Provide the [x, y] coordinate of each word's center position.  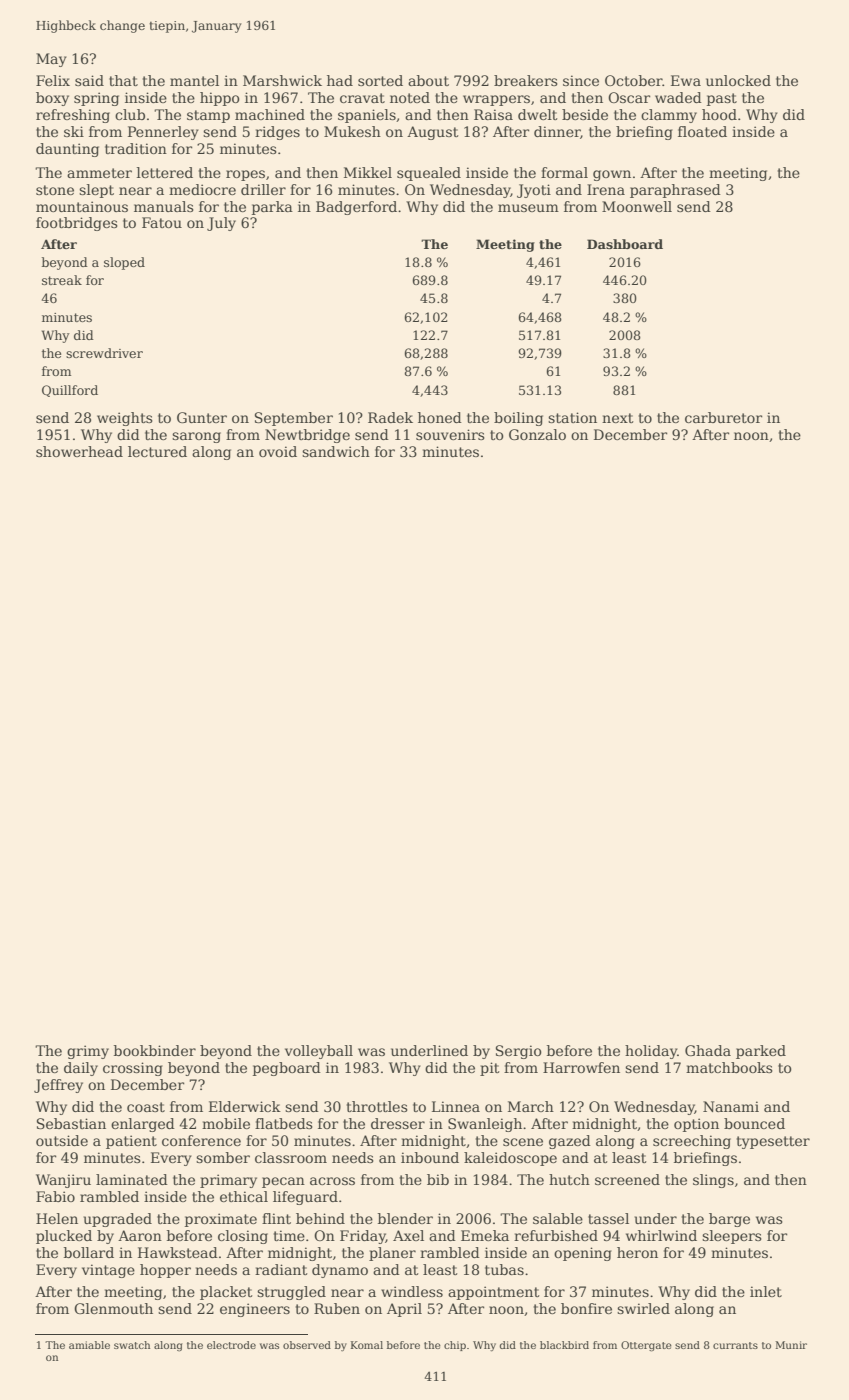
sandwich [336, 451]
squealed [429, 174]
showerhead [79, 451]
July [221, 224]
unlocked [738, 80]
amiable [89, 1345]
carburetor [723, 417]
